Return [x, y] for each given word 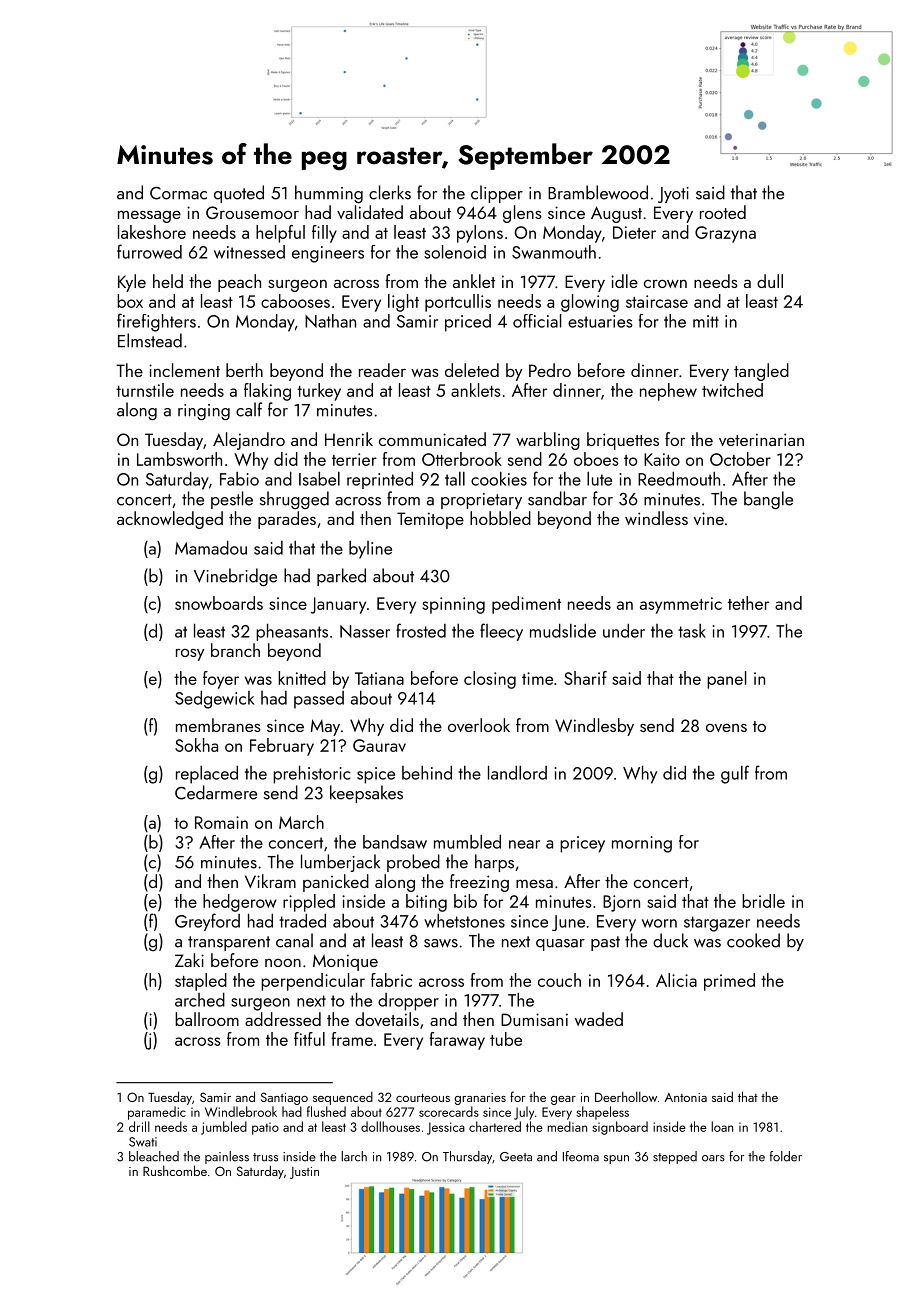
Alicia [676, 980]
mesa [534, 883]
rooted [723, 212]
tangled [761, 372]
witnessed [249, 252]
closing [490, 680]
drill [139, 1126]
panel [726, 680]
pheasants [292, 632]
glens [522, 214]
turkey [319, 392]
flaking [267, 392]
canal [294, 940]
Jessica [446, 1128]
